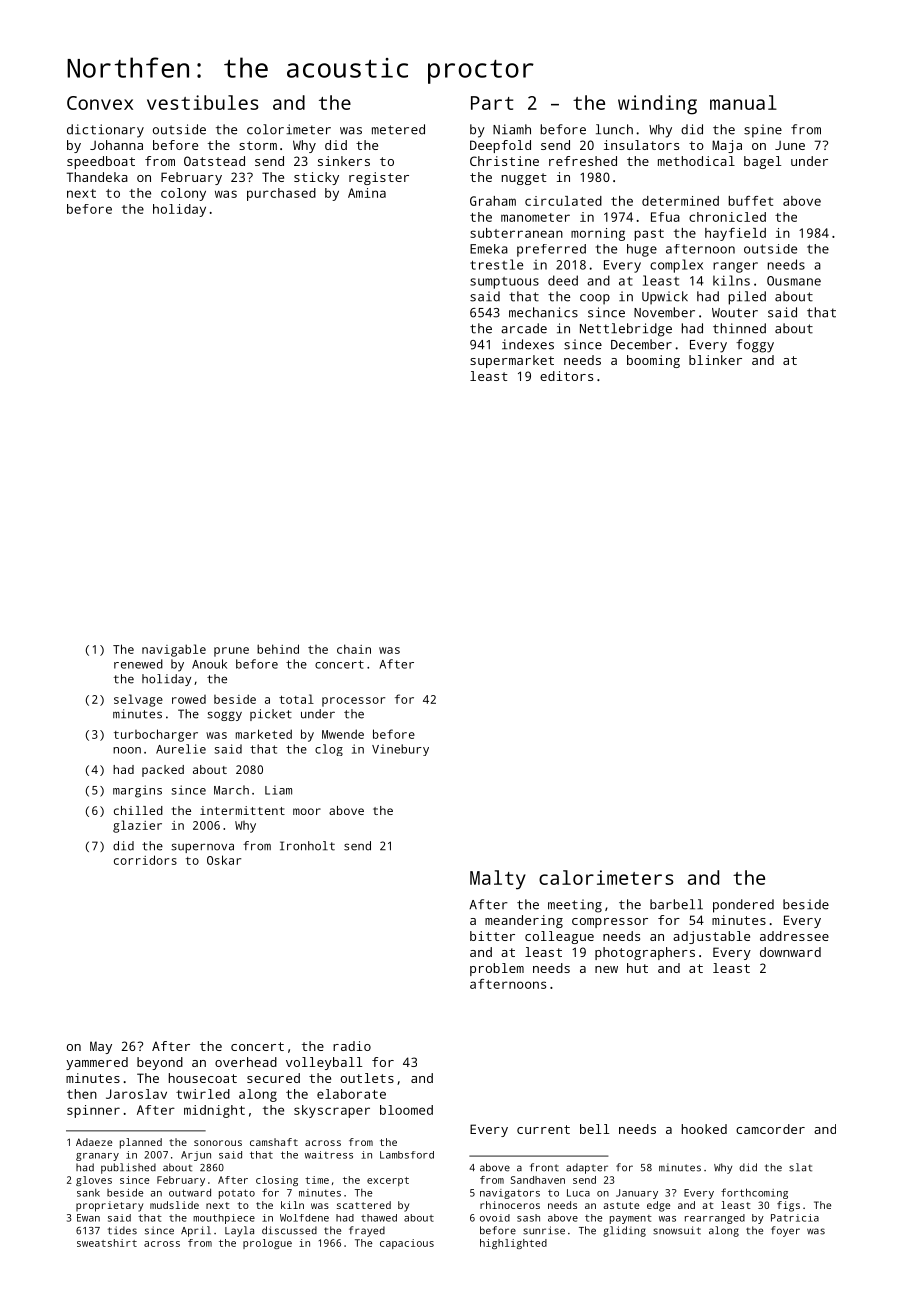 This page has height=1316, width=908. Describe the element at coordinates (97, 177) in the page. I see `Thandeka` at that location.
